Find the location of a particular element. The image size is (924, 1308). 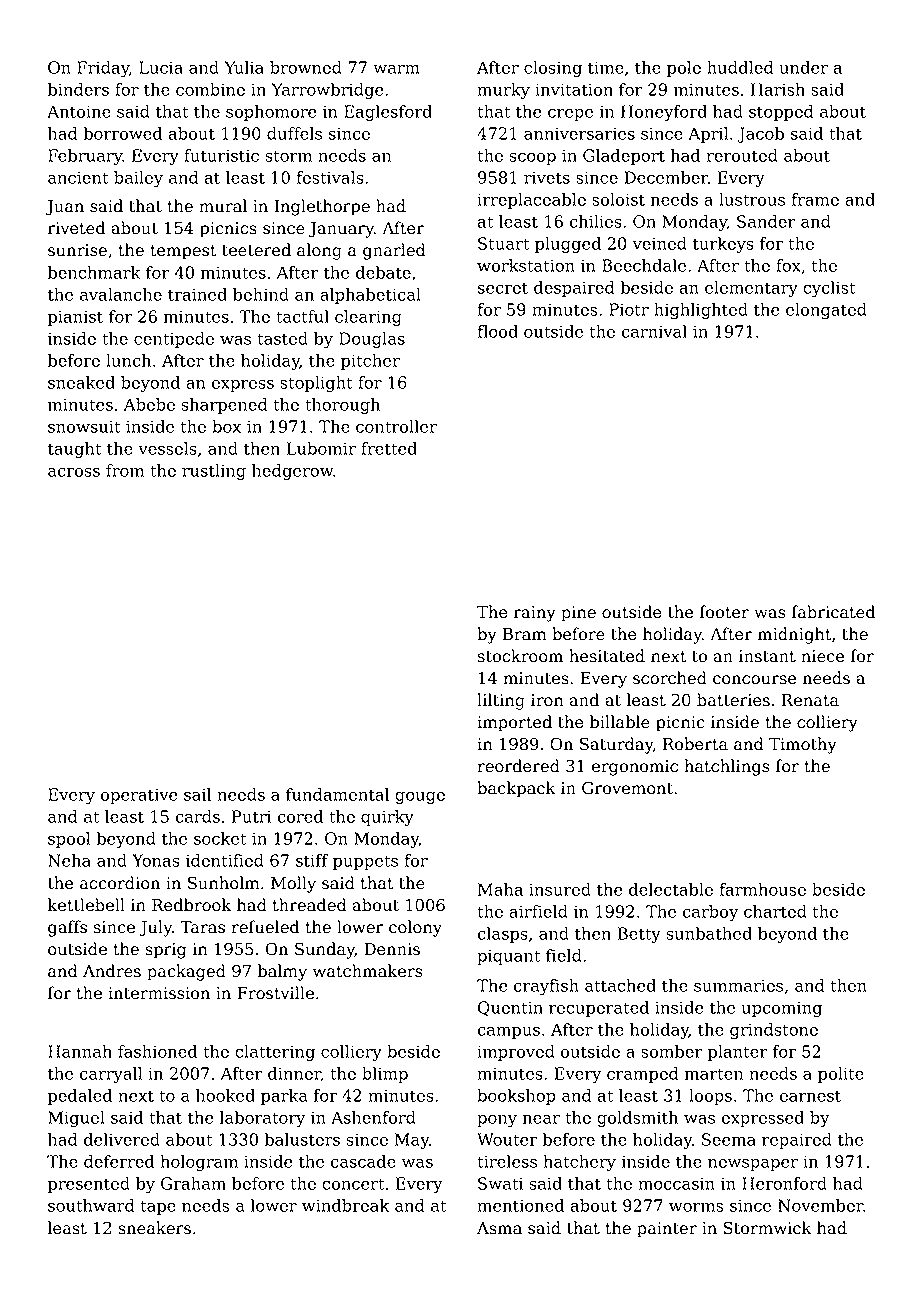

quirky is located at coordinates (387, 818).
